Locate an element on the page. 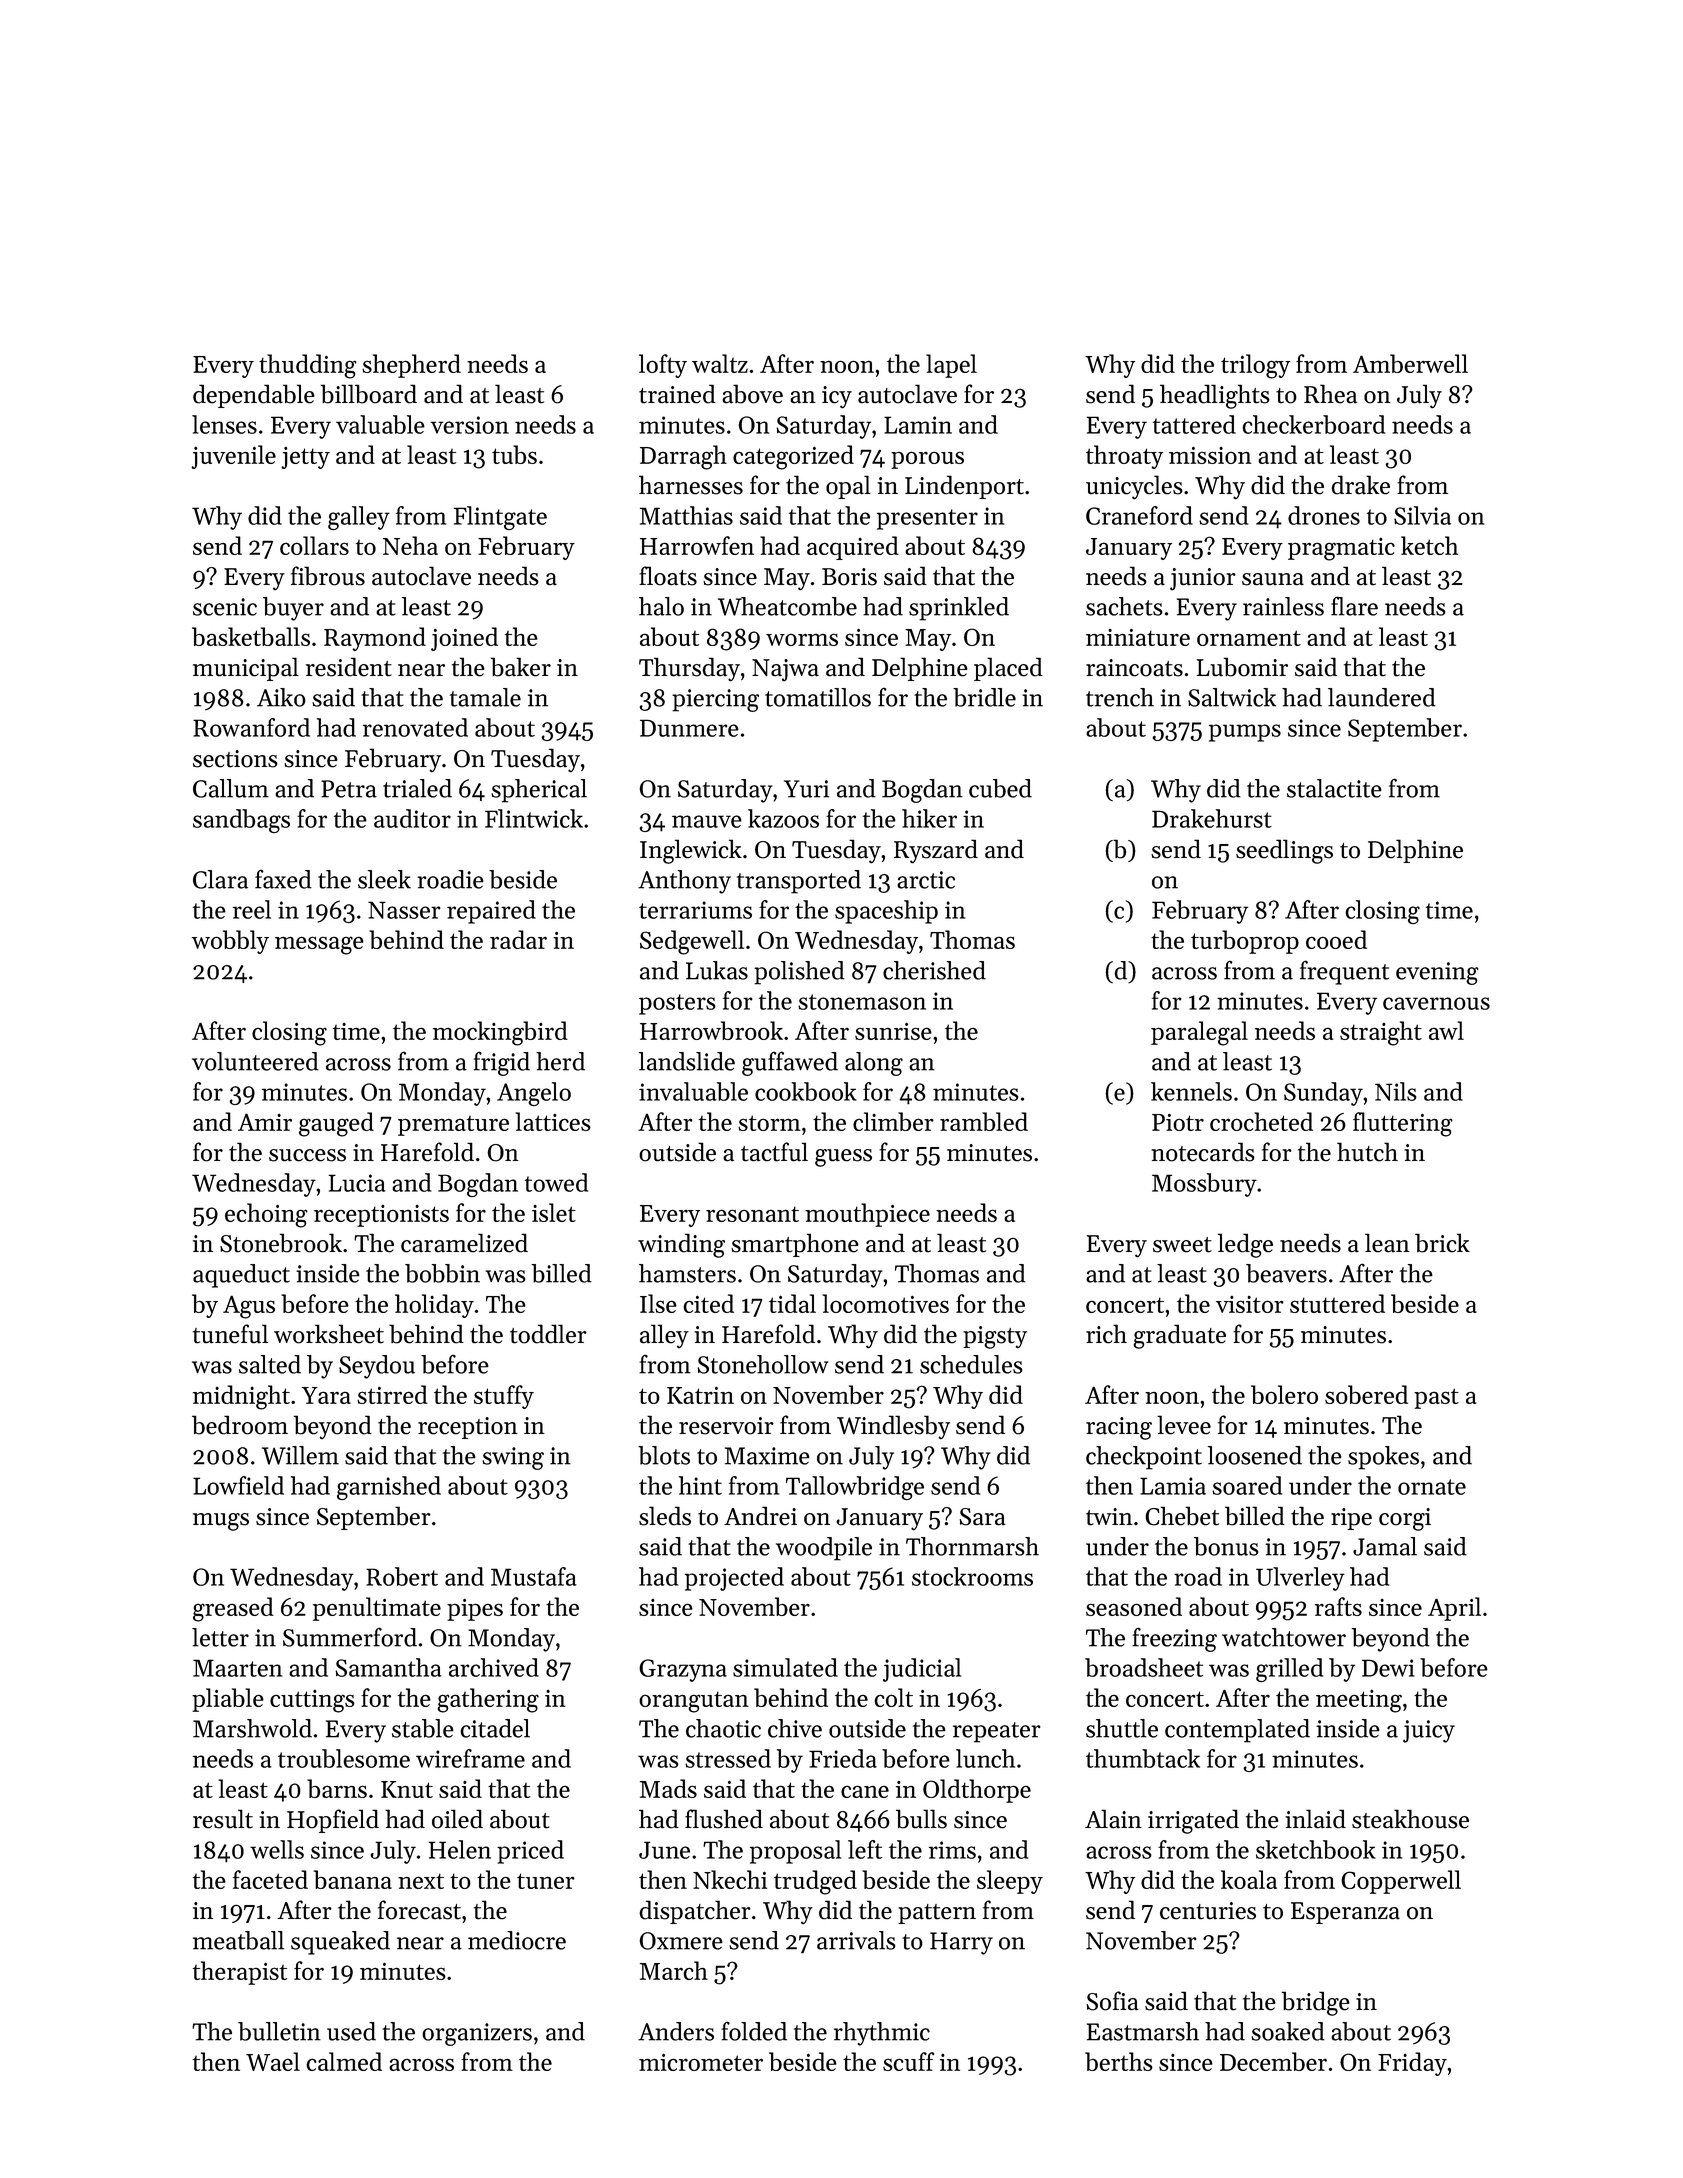 This document has height=2178, width=1683. along is located at coordinates (874, 1064).
